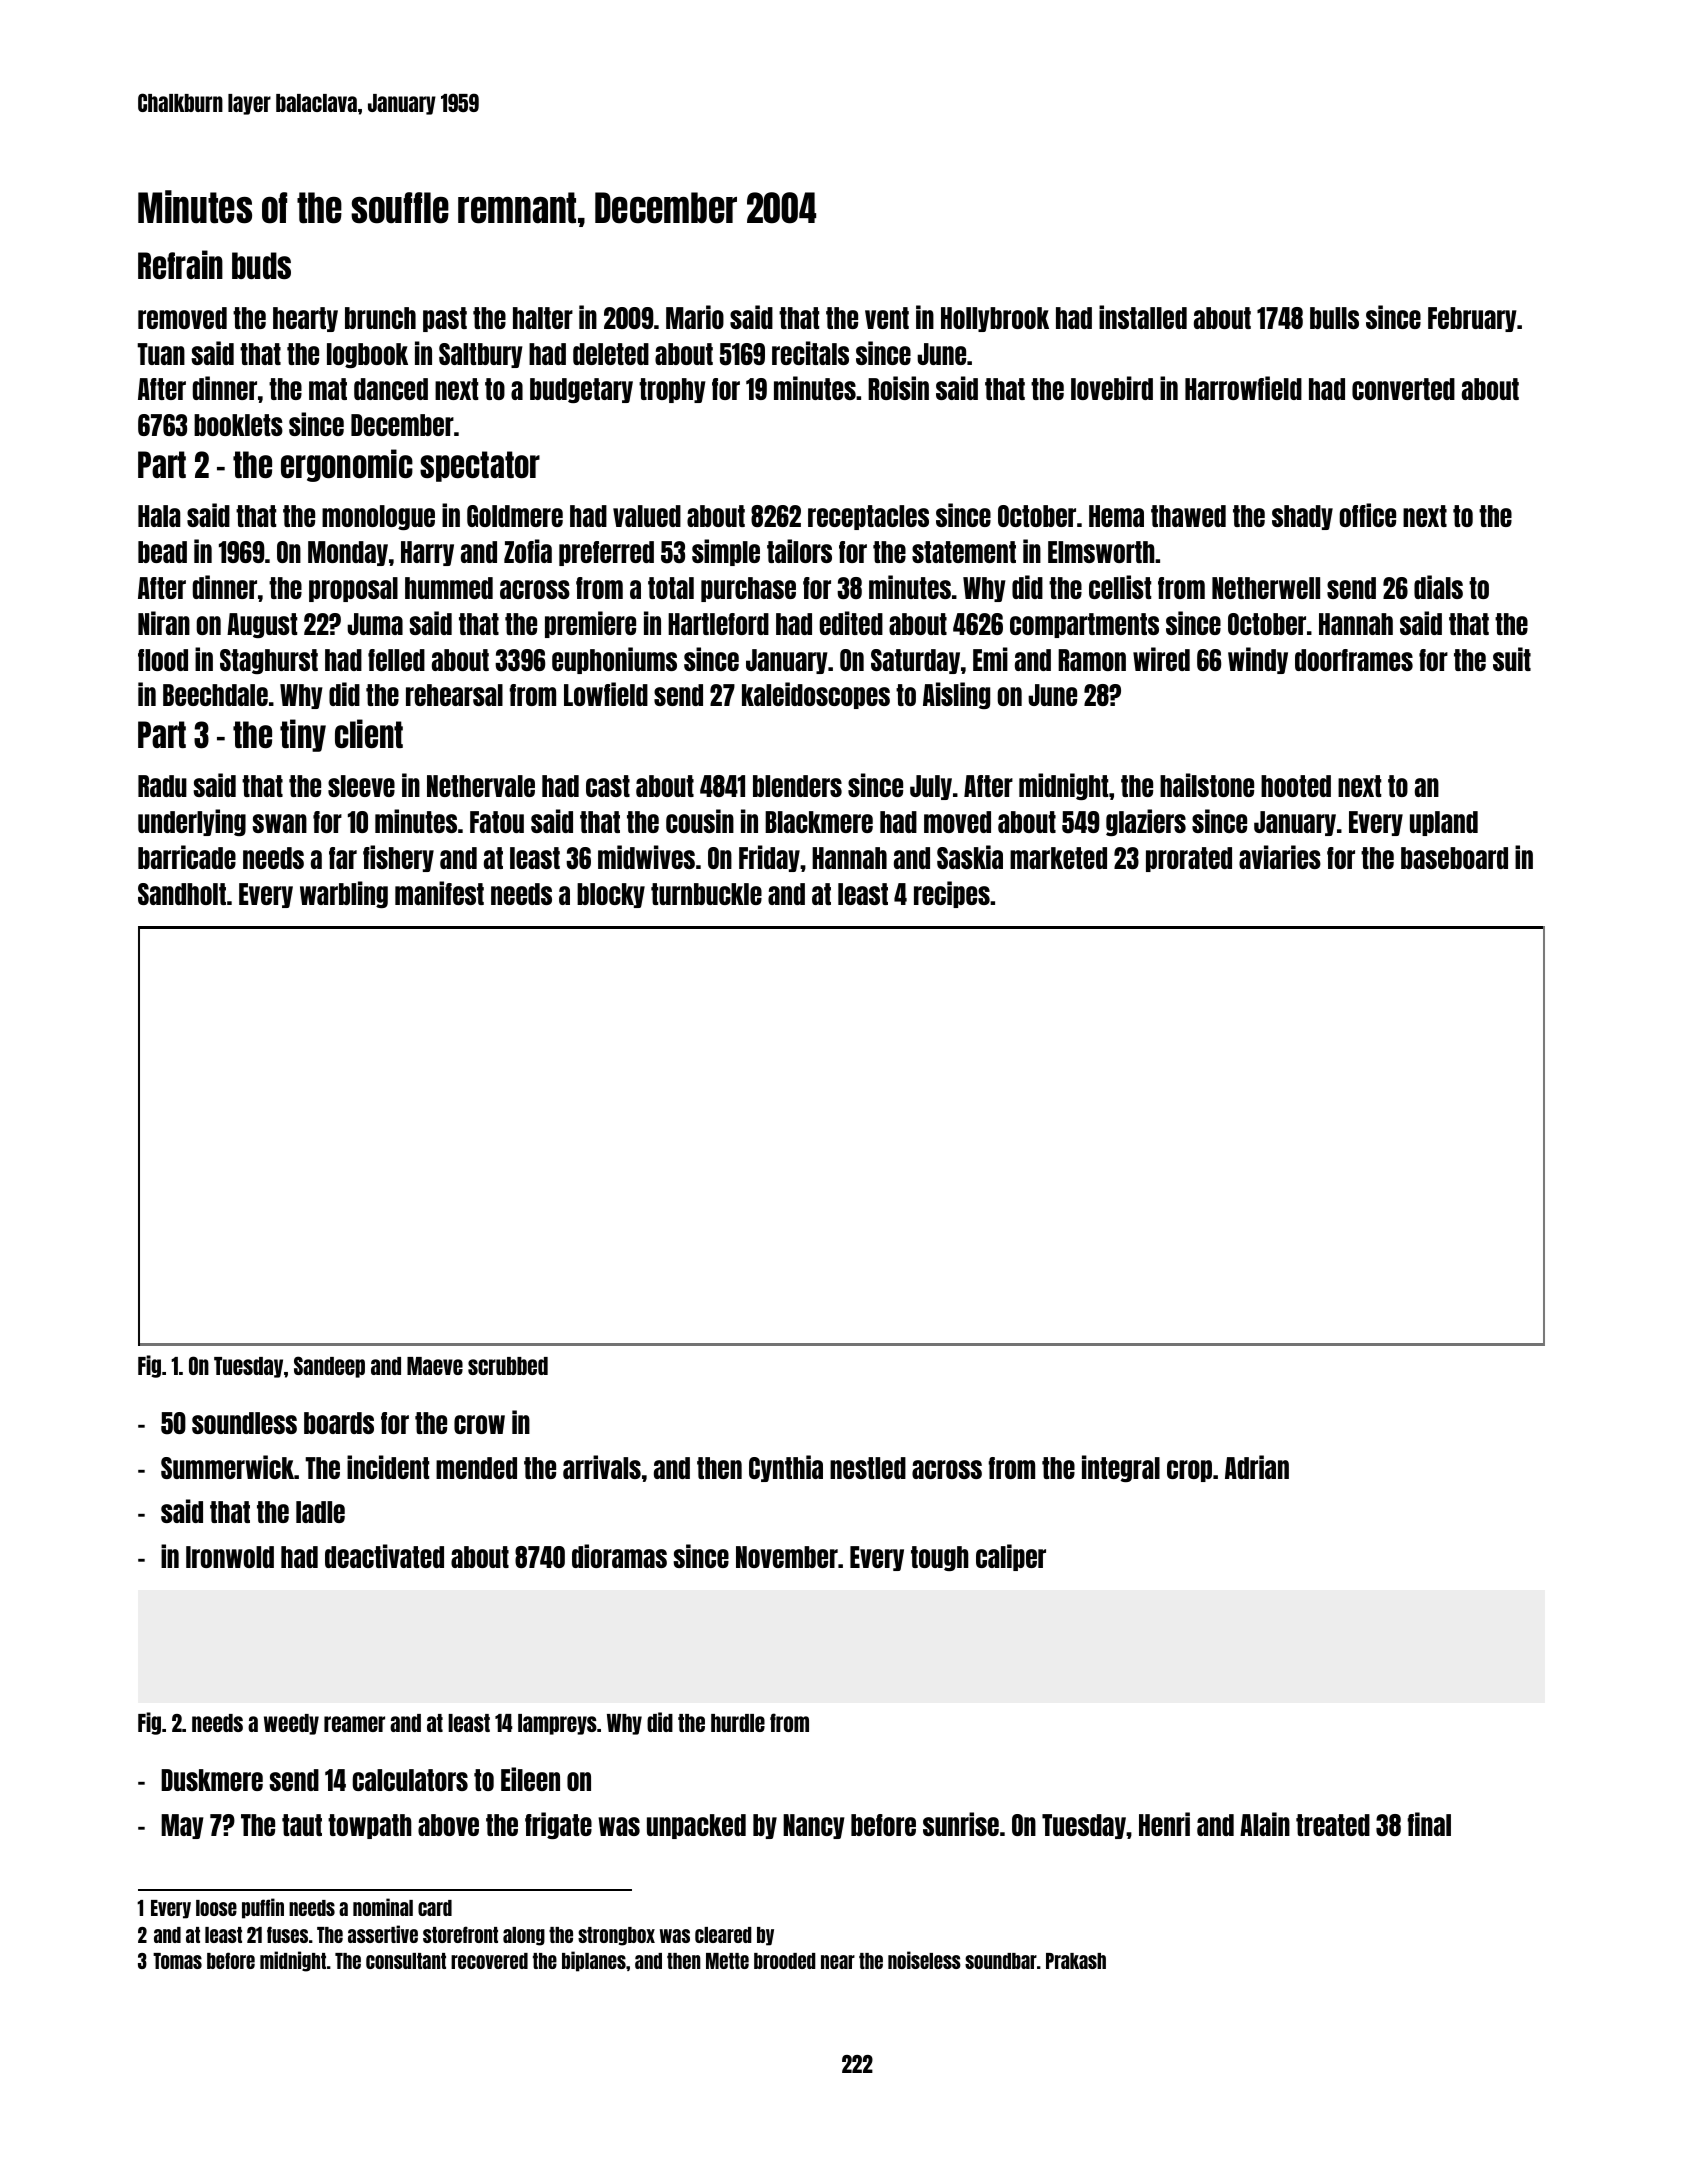 The width and height of the screenshot is (1683, 2178). What do you see at coordinates (1266, 588) in the screenshot?
I see `Netherwell` at bounding box center [1266, 588].
